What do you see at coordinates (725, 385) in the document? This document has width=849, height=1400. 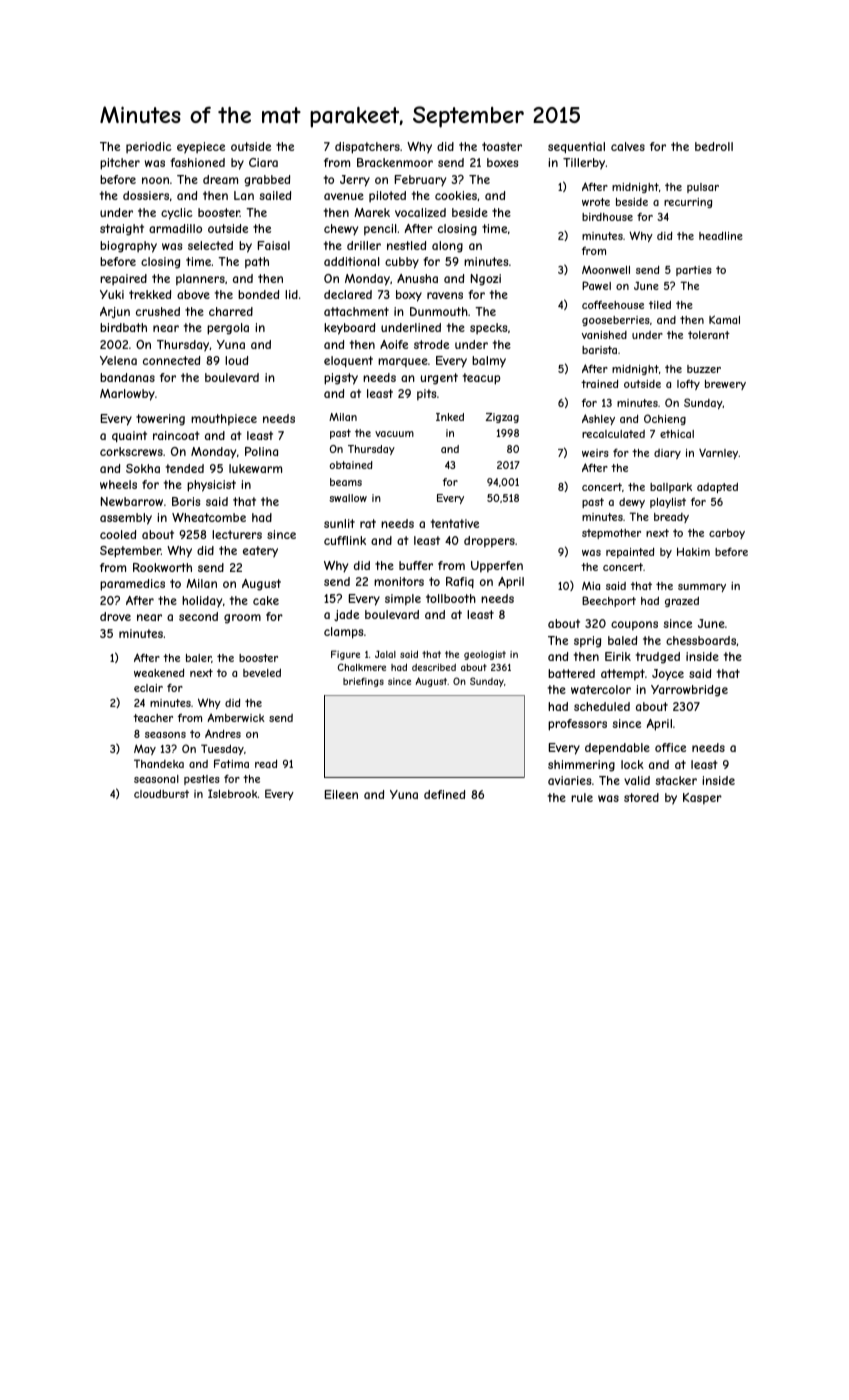 I see `brewery` at bounding box center [725, 385].
